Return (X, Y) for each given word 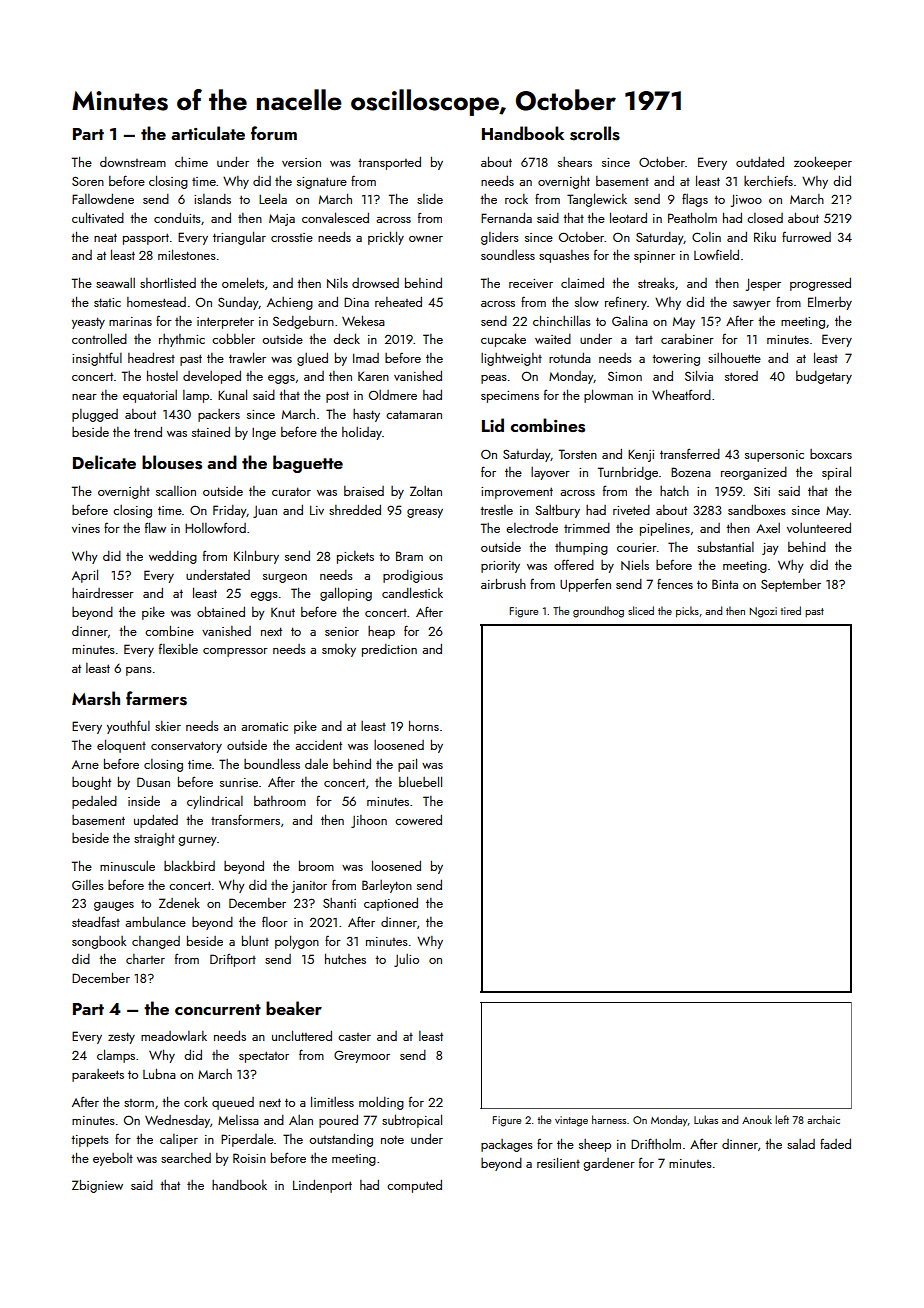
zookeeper (823, 163)
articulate (208, 133)
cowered (418, 820)
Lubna (159, 1074)
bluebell (420, 781)
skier (168, 726)
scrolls (595, 133)
